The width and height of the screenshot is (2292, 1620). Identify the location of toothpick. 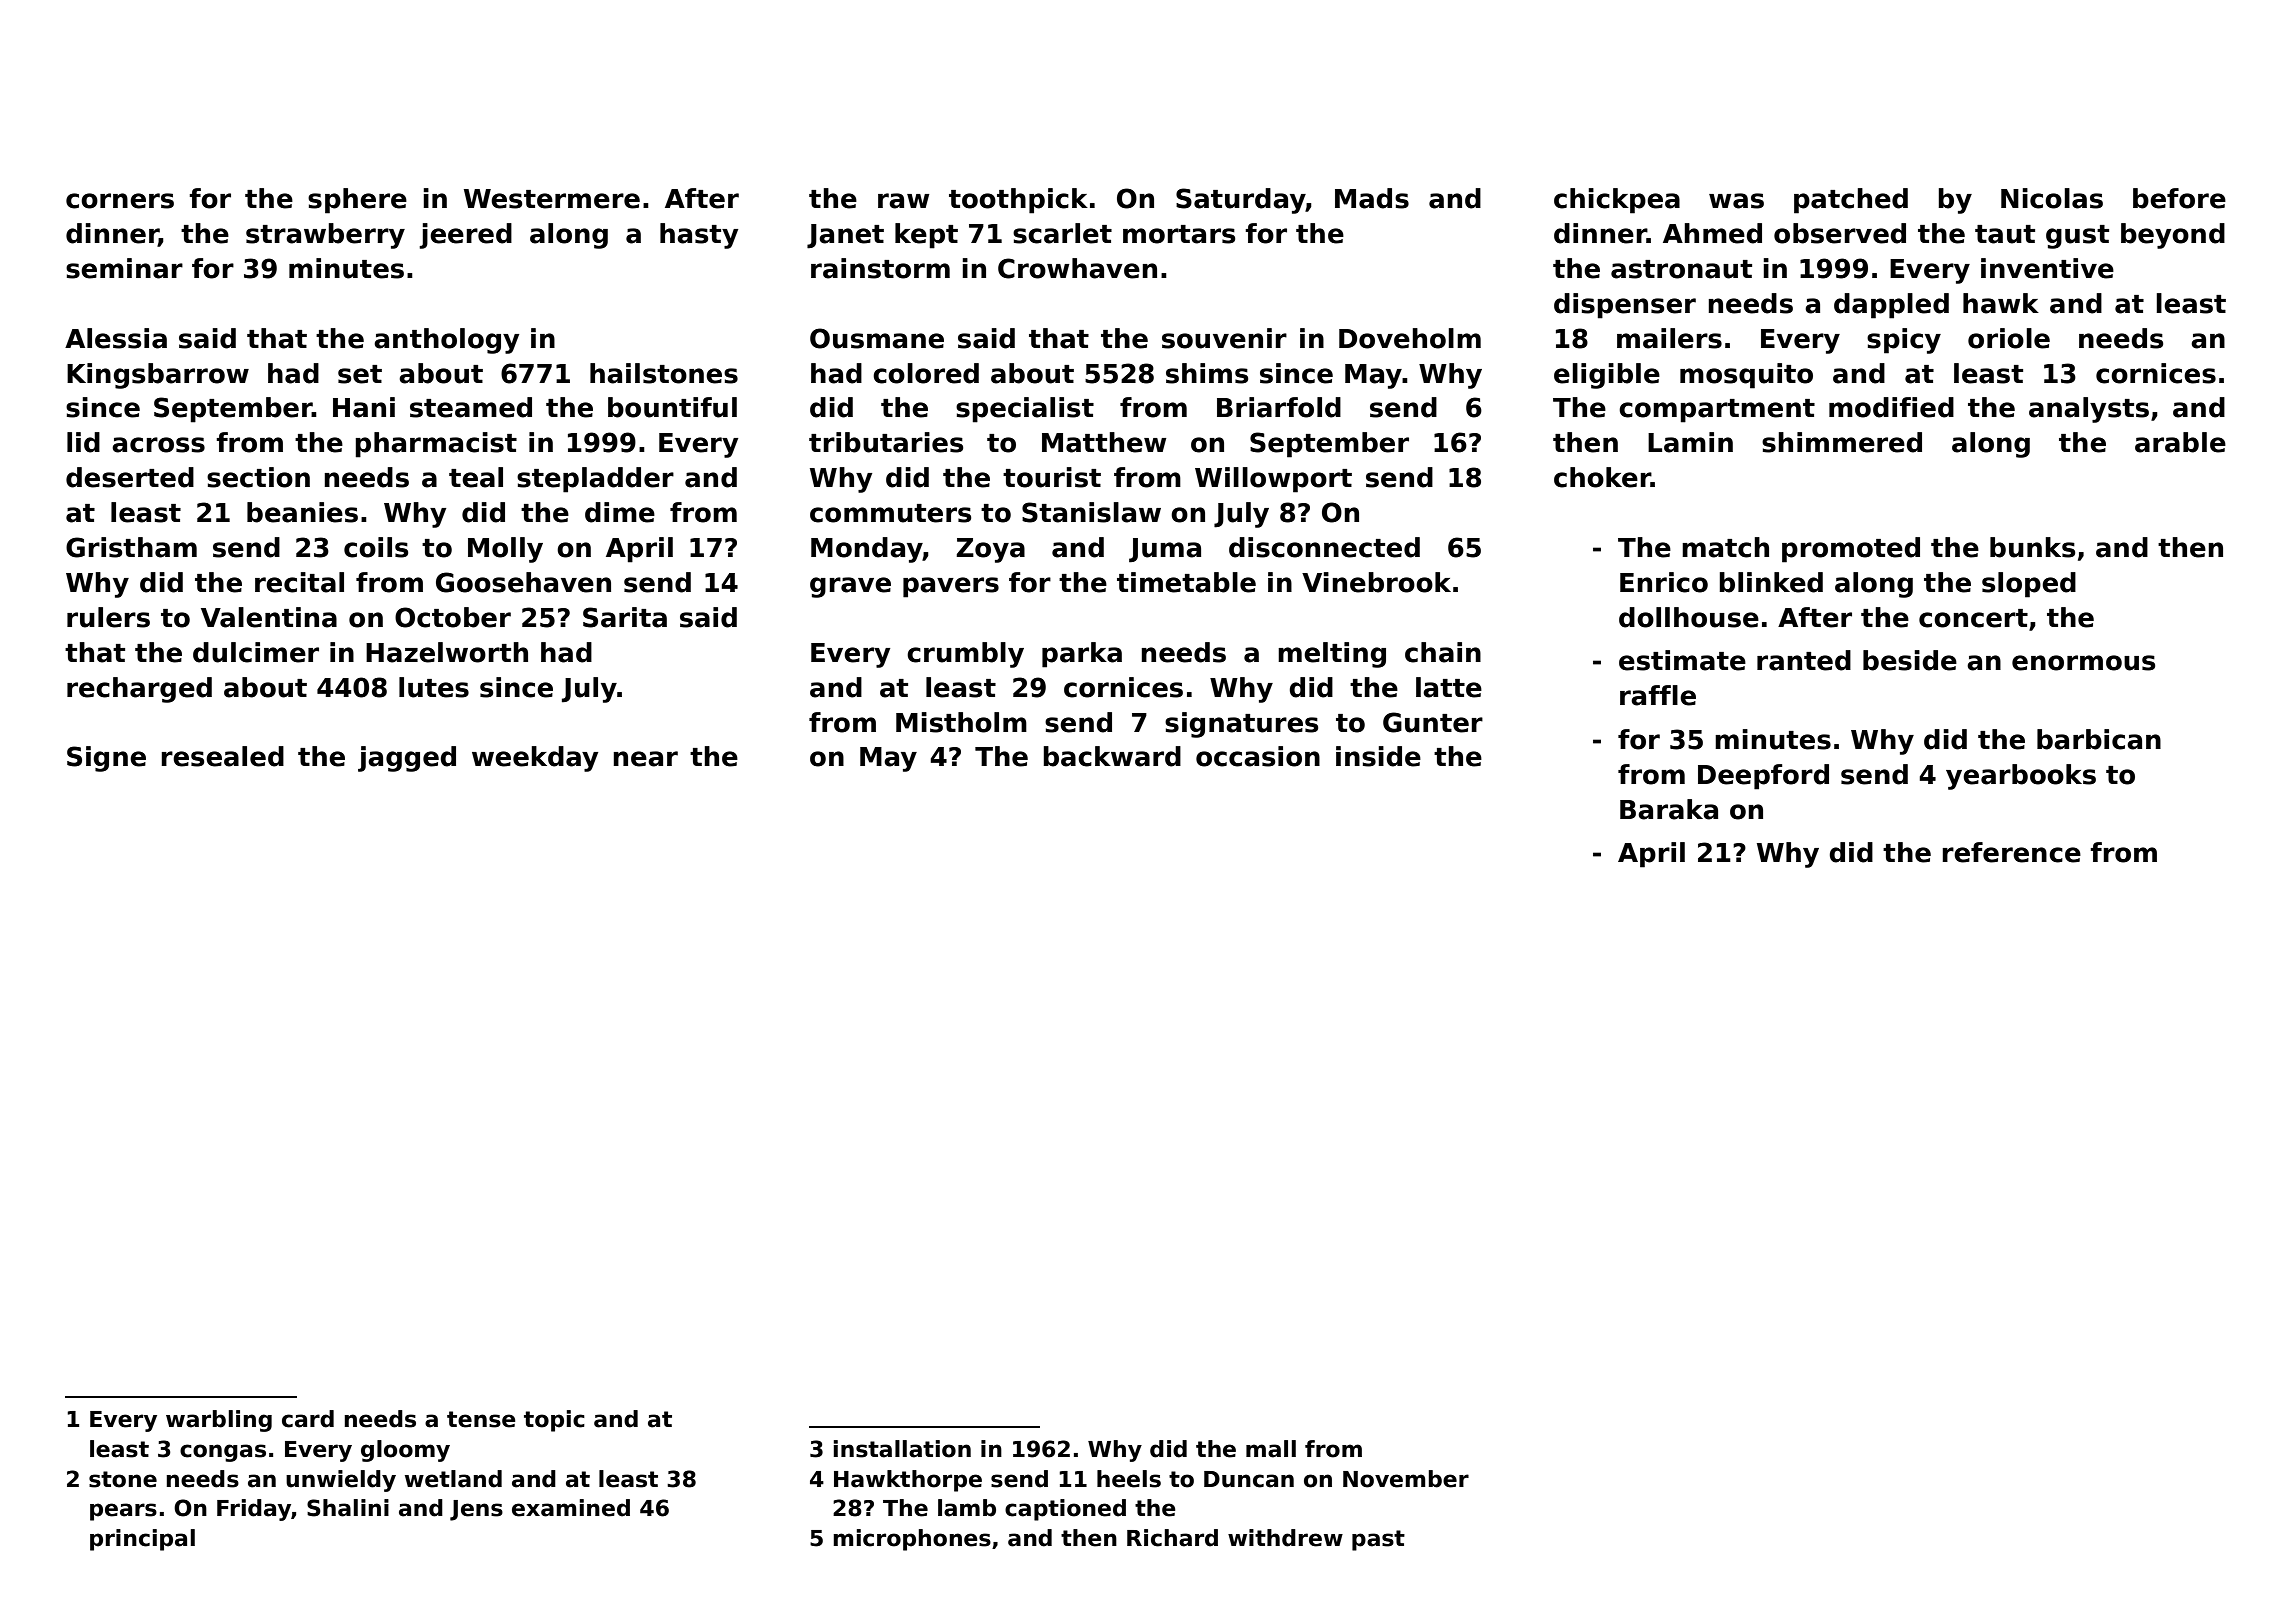
(1018, 201).
